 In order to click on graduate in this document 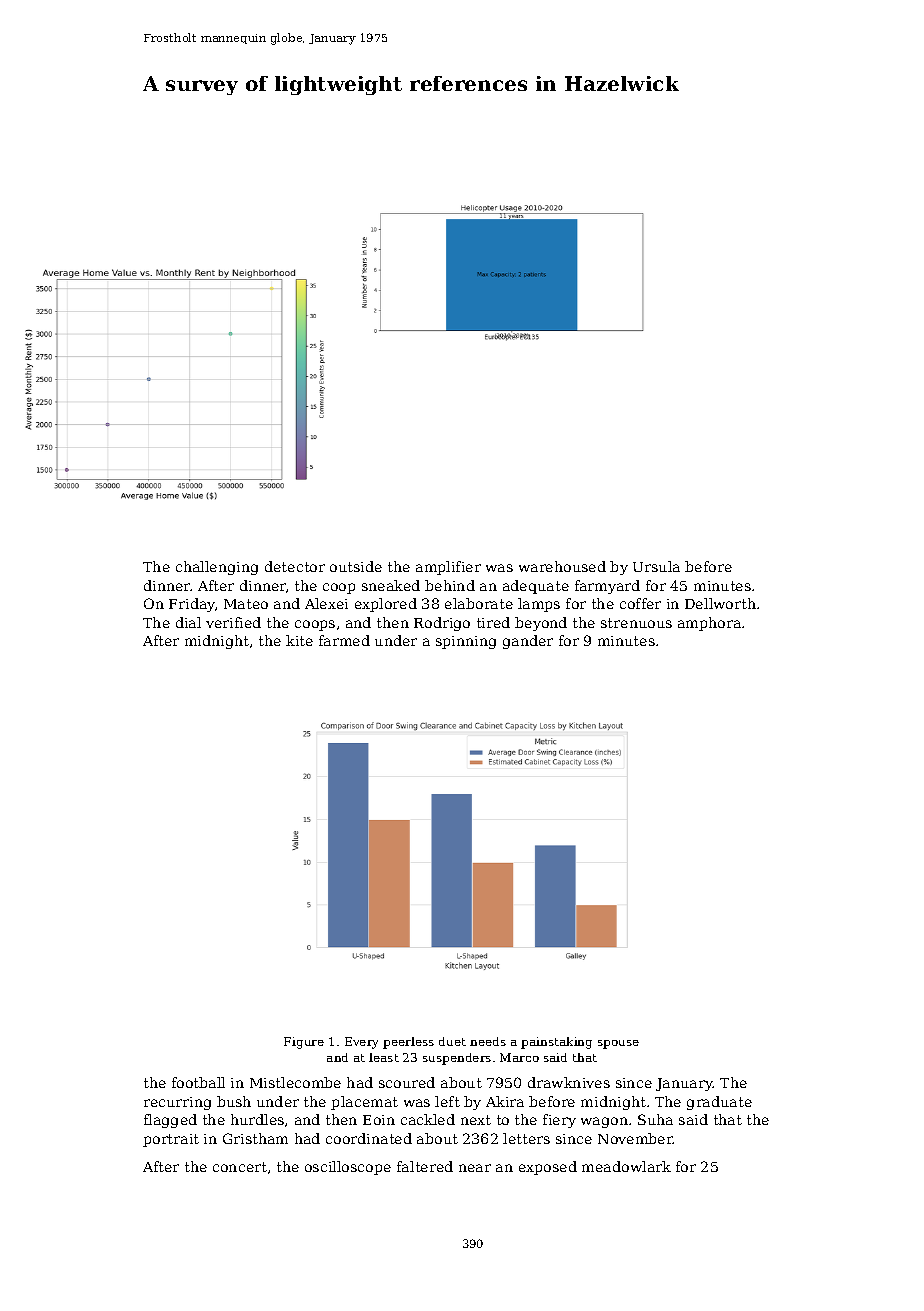, I will do `click(719, 1103)`.
